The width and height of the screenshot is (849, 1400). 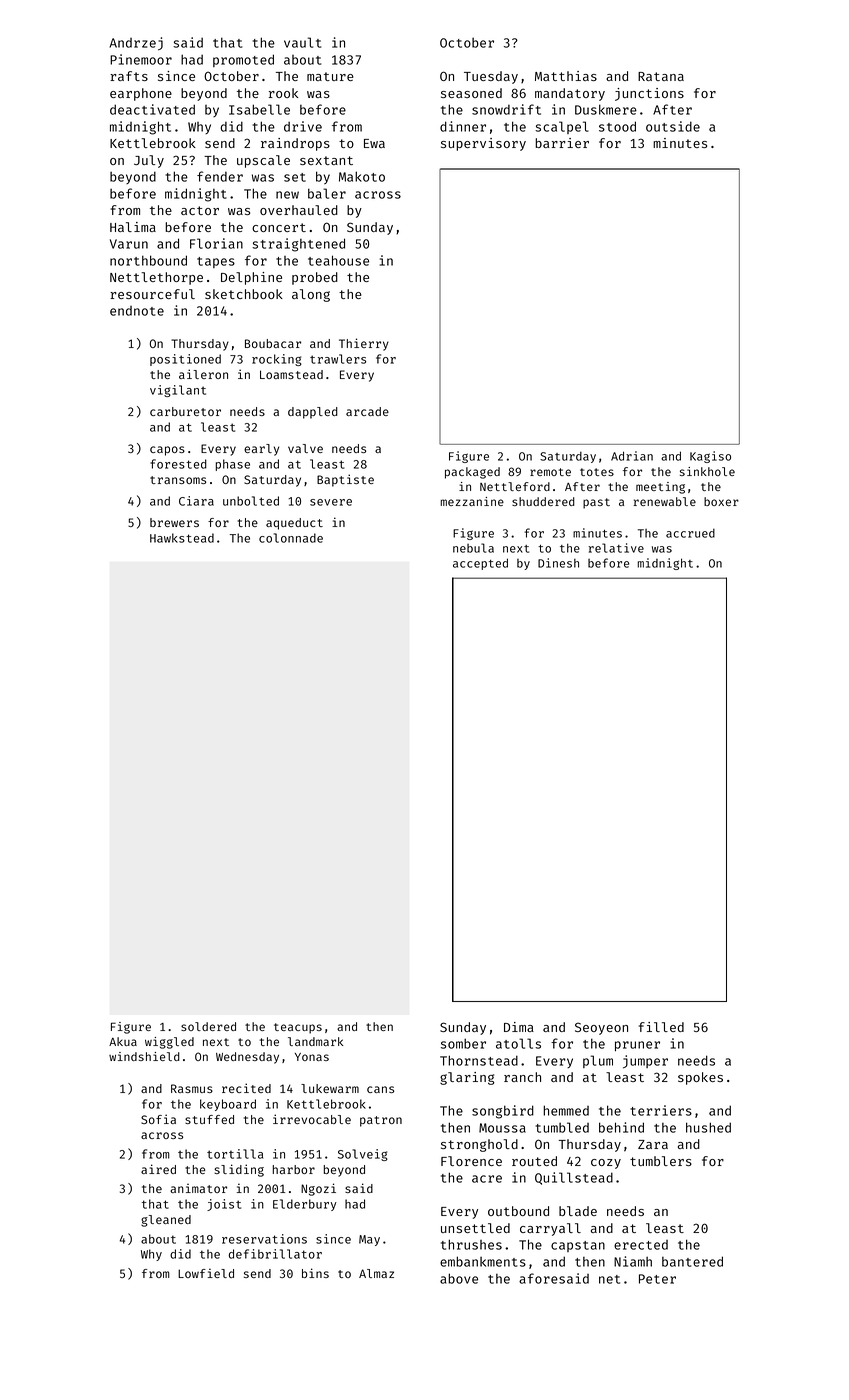 What do you see at coordinates (206, 1273) in the screenshot?
I see `Lowfield` at bounding box center [206, 1273].
